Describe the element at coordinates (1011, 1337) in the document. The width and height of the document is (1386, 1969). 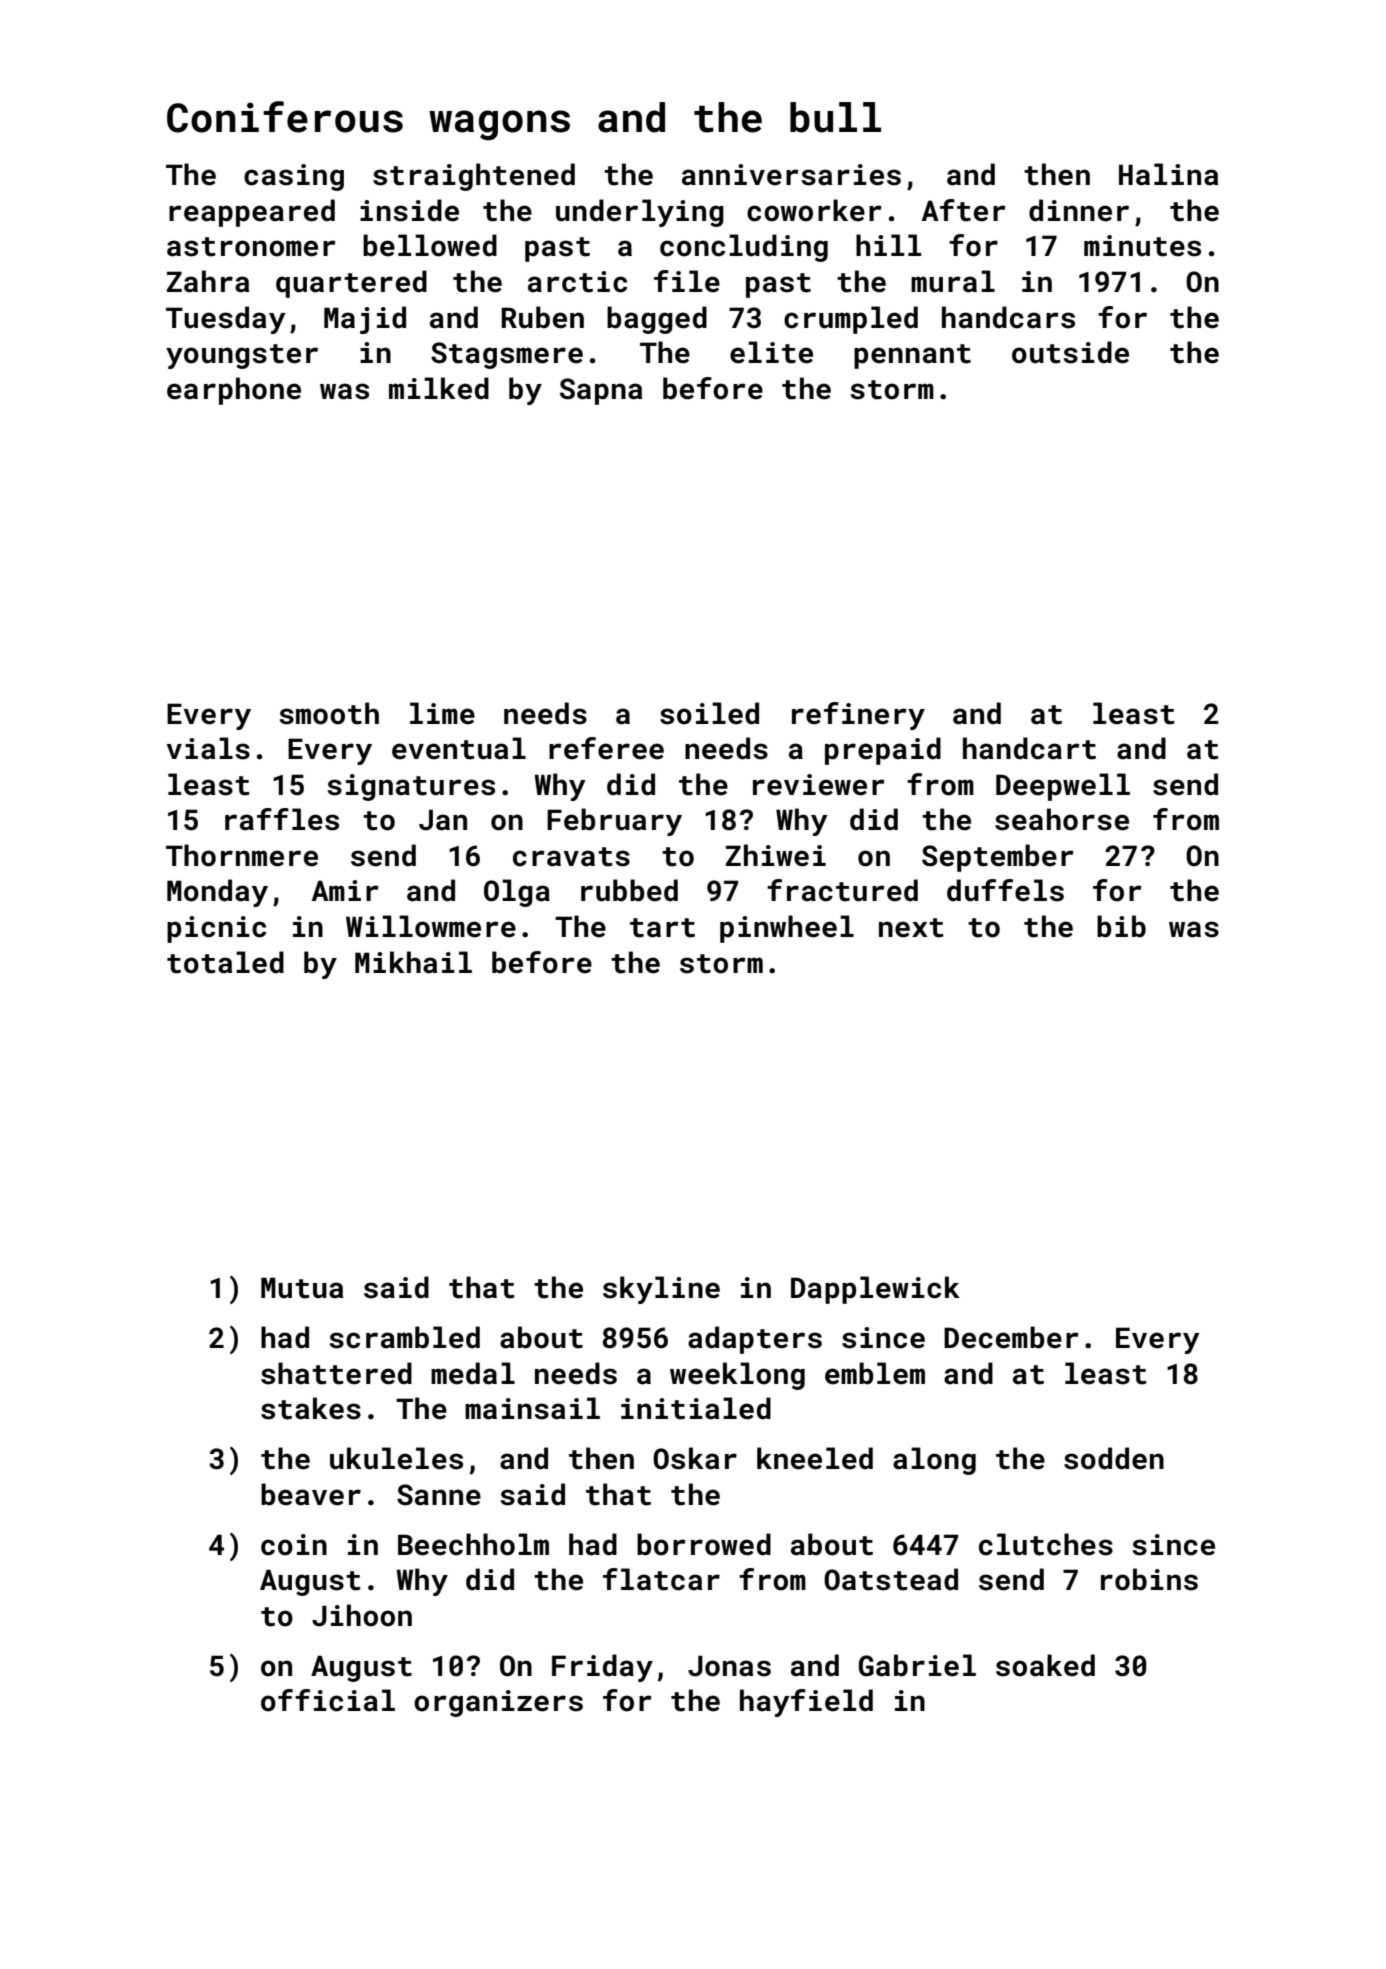
I see `December` at that location.
